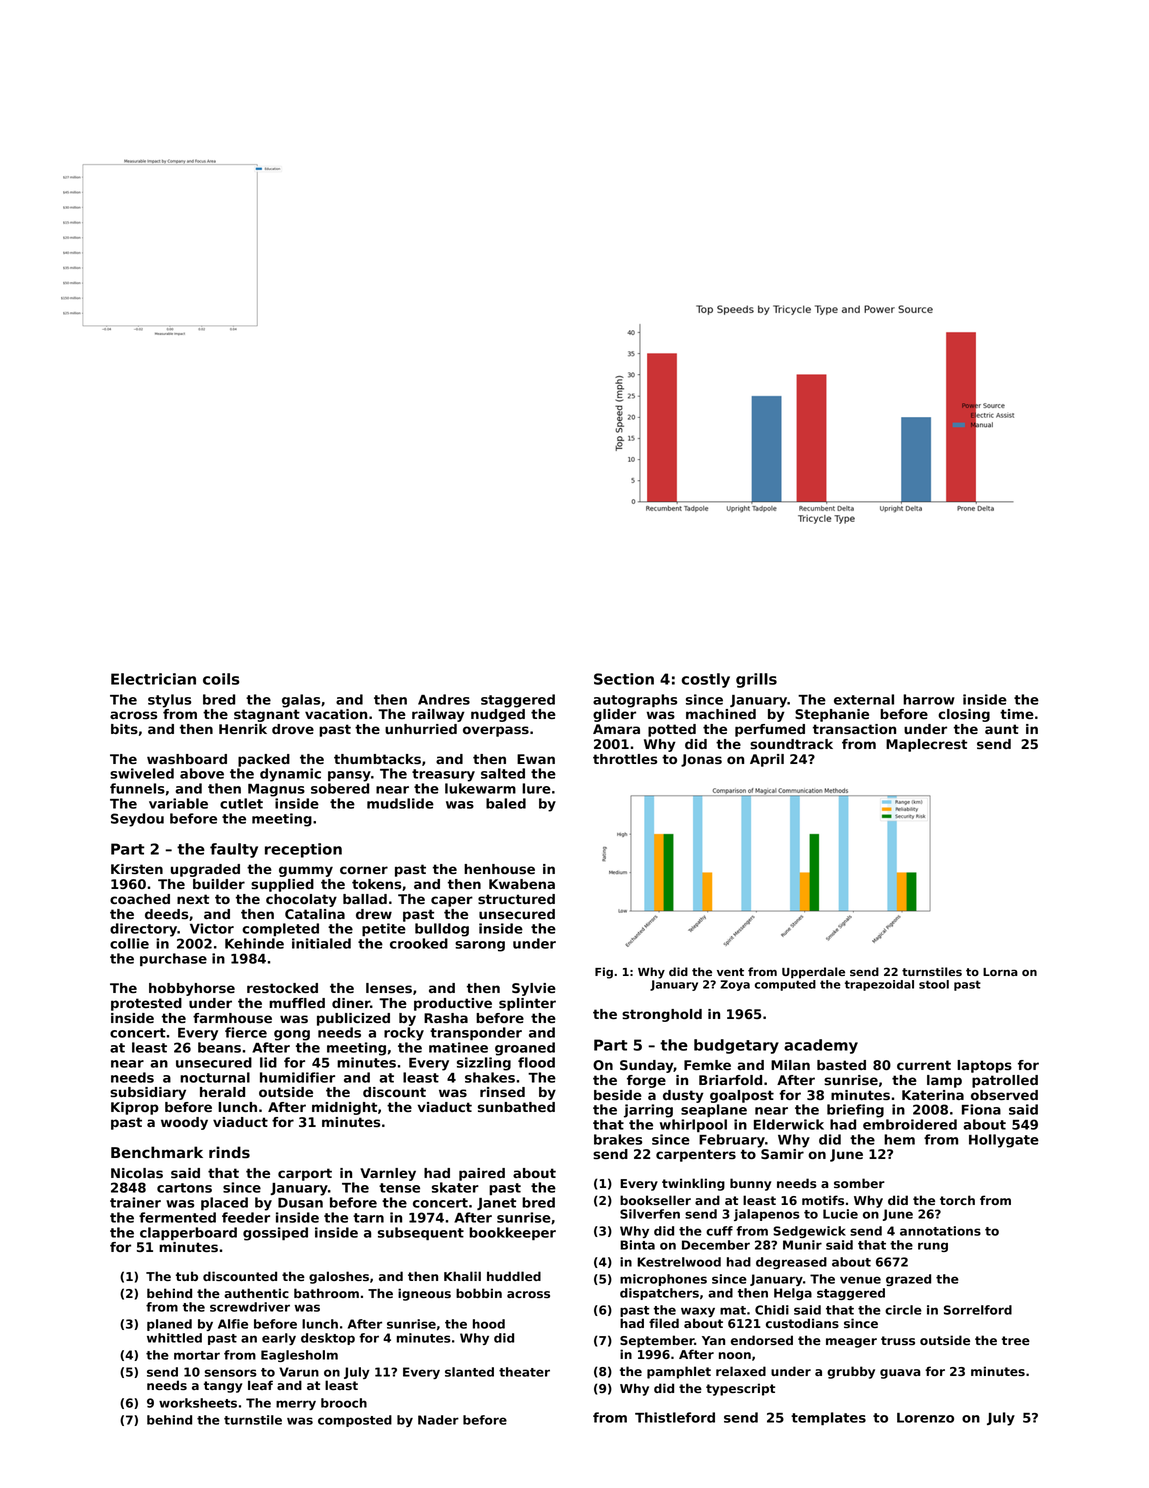  What do you see at coordinates (368, 1218) in the page?
I see `tarn` at bounding box center [368, 1218].
